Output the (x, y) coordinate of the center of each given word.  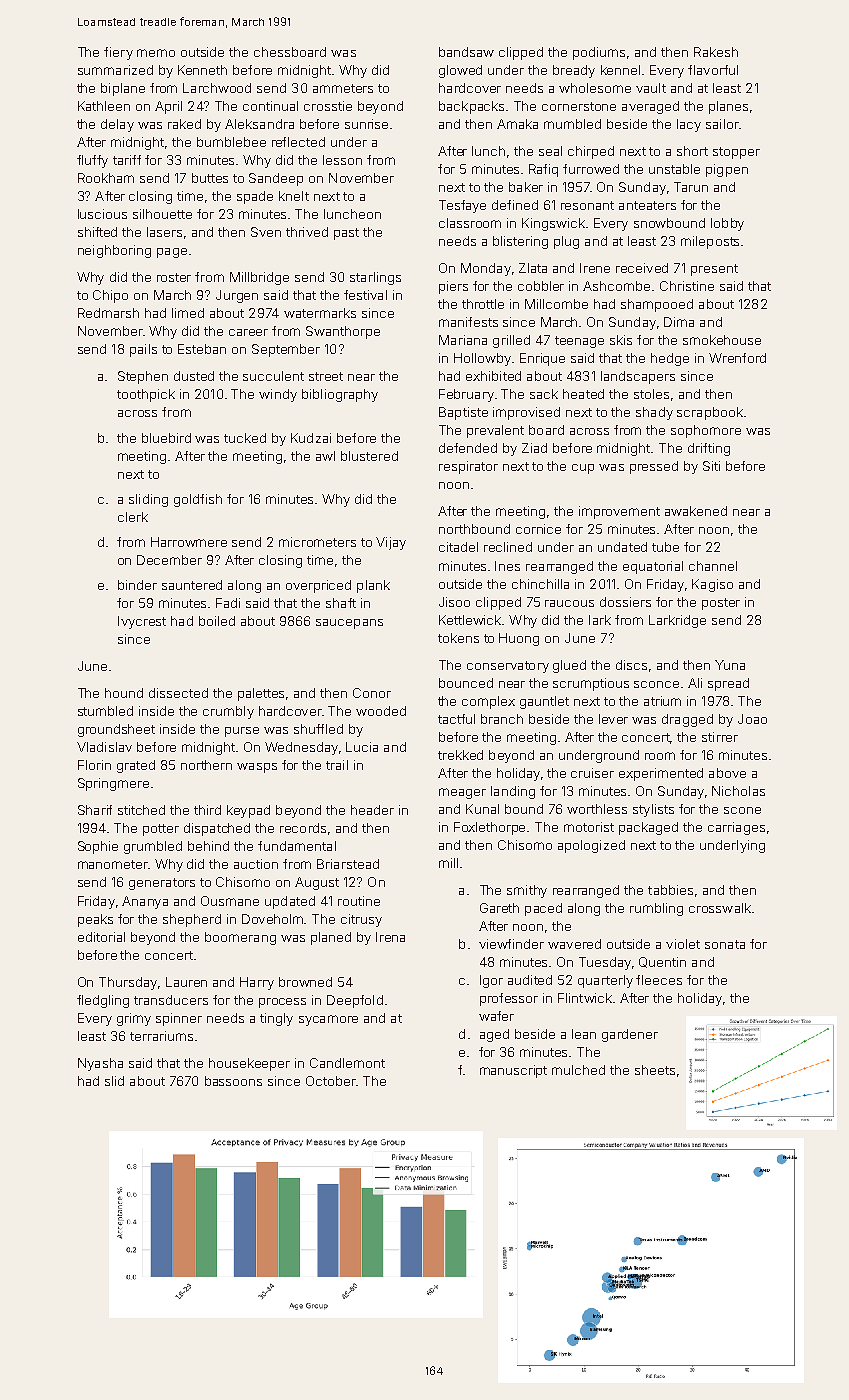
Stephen (143, 377)
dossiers (625, 602)
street (326, 376)
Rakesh (716, 52)
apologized (591, 846)
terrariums (161, 1036)
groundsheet (116, 730)
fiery (118, 53)
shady (654, 413)
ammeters (343, 88)
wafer (496, 1016)
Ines (507, 566)
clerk (133, 517)
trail (337, 765)
